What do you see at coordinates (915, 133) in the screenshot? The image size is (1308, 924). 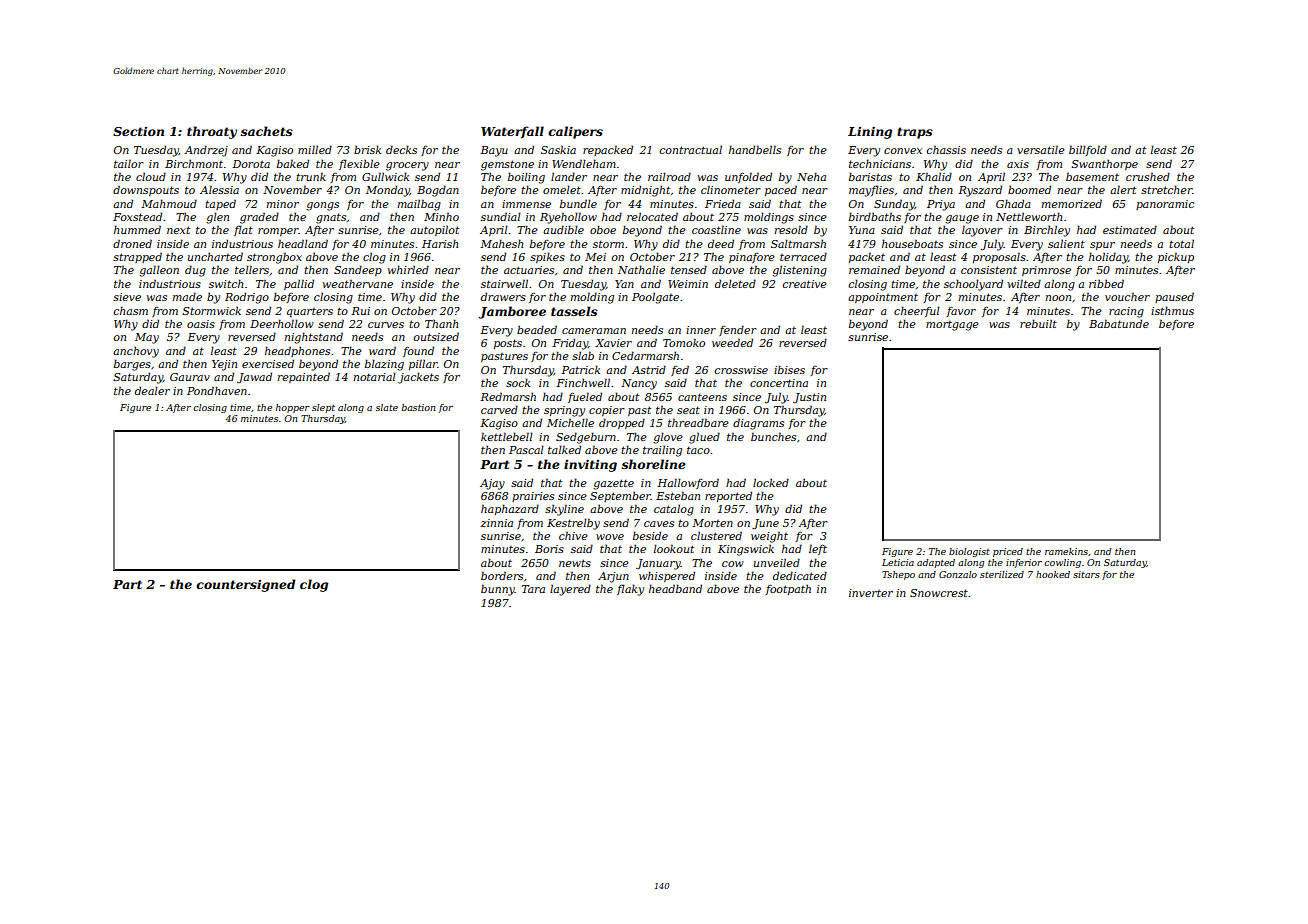 I see `traps` at bounding box center [915, 133].
